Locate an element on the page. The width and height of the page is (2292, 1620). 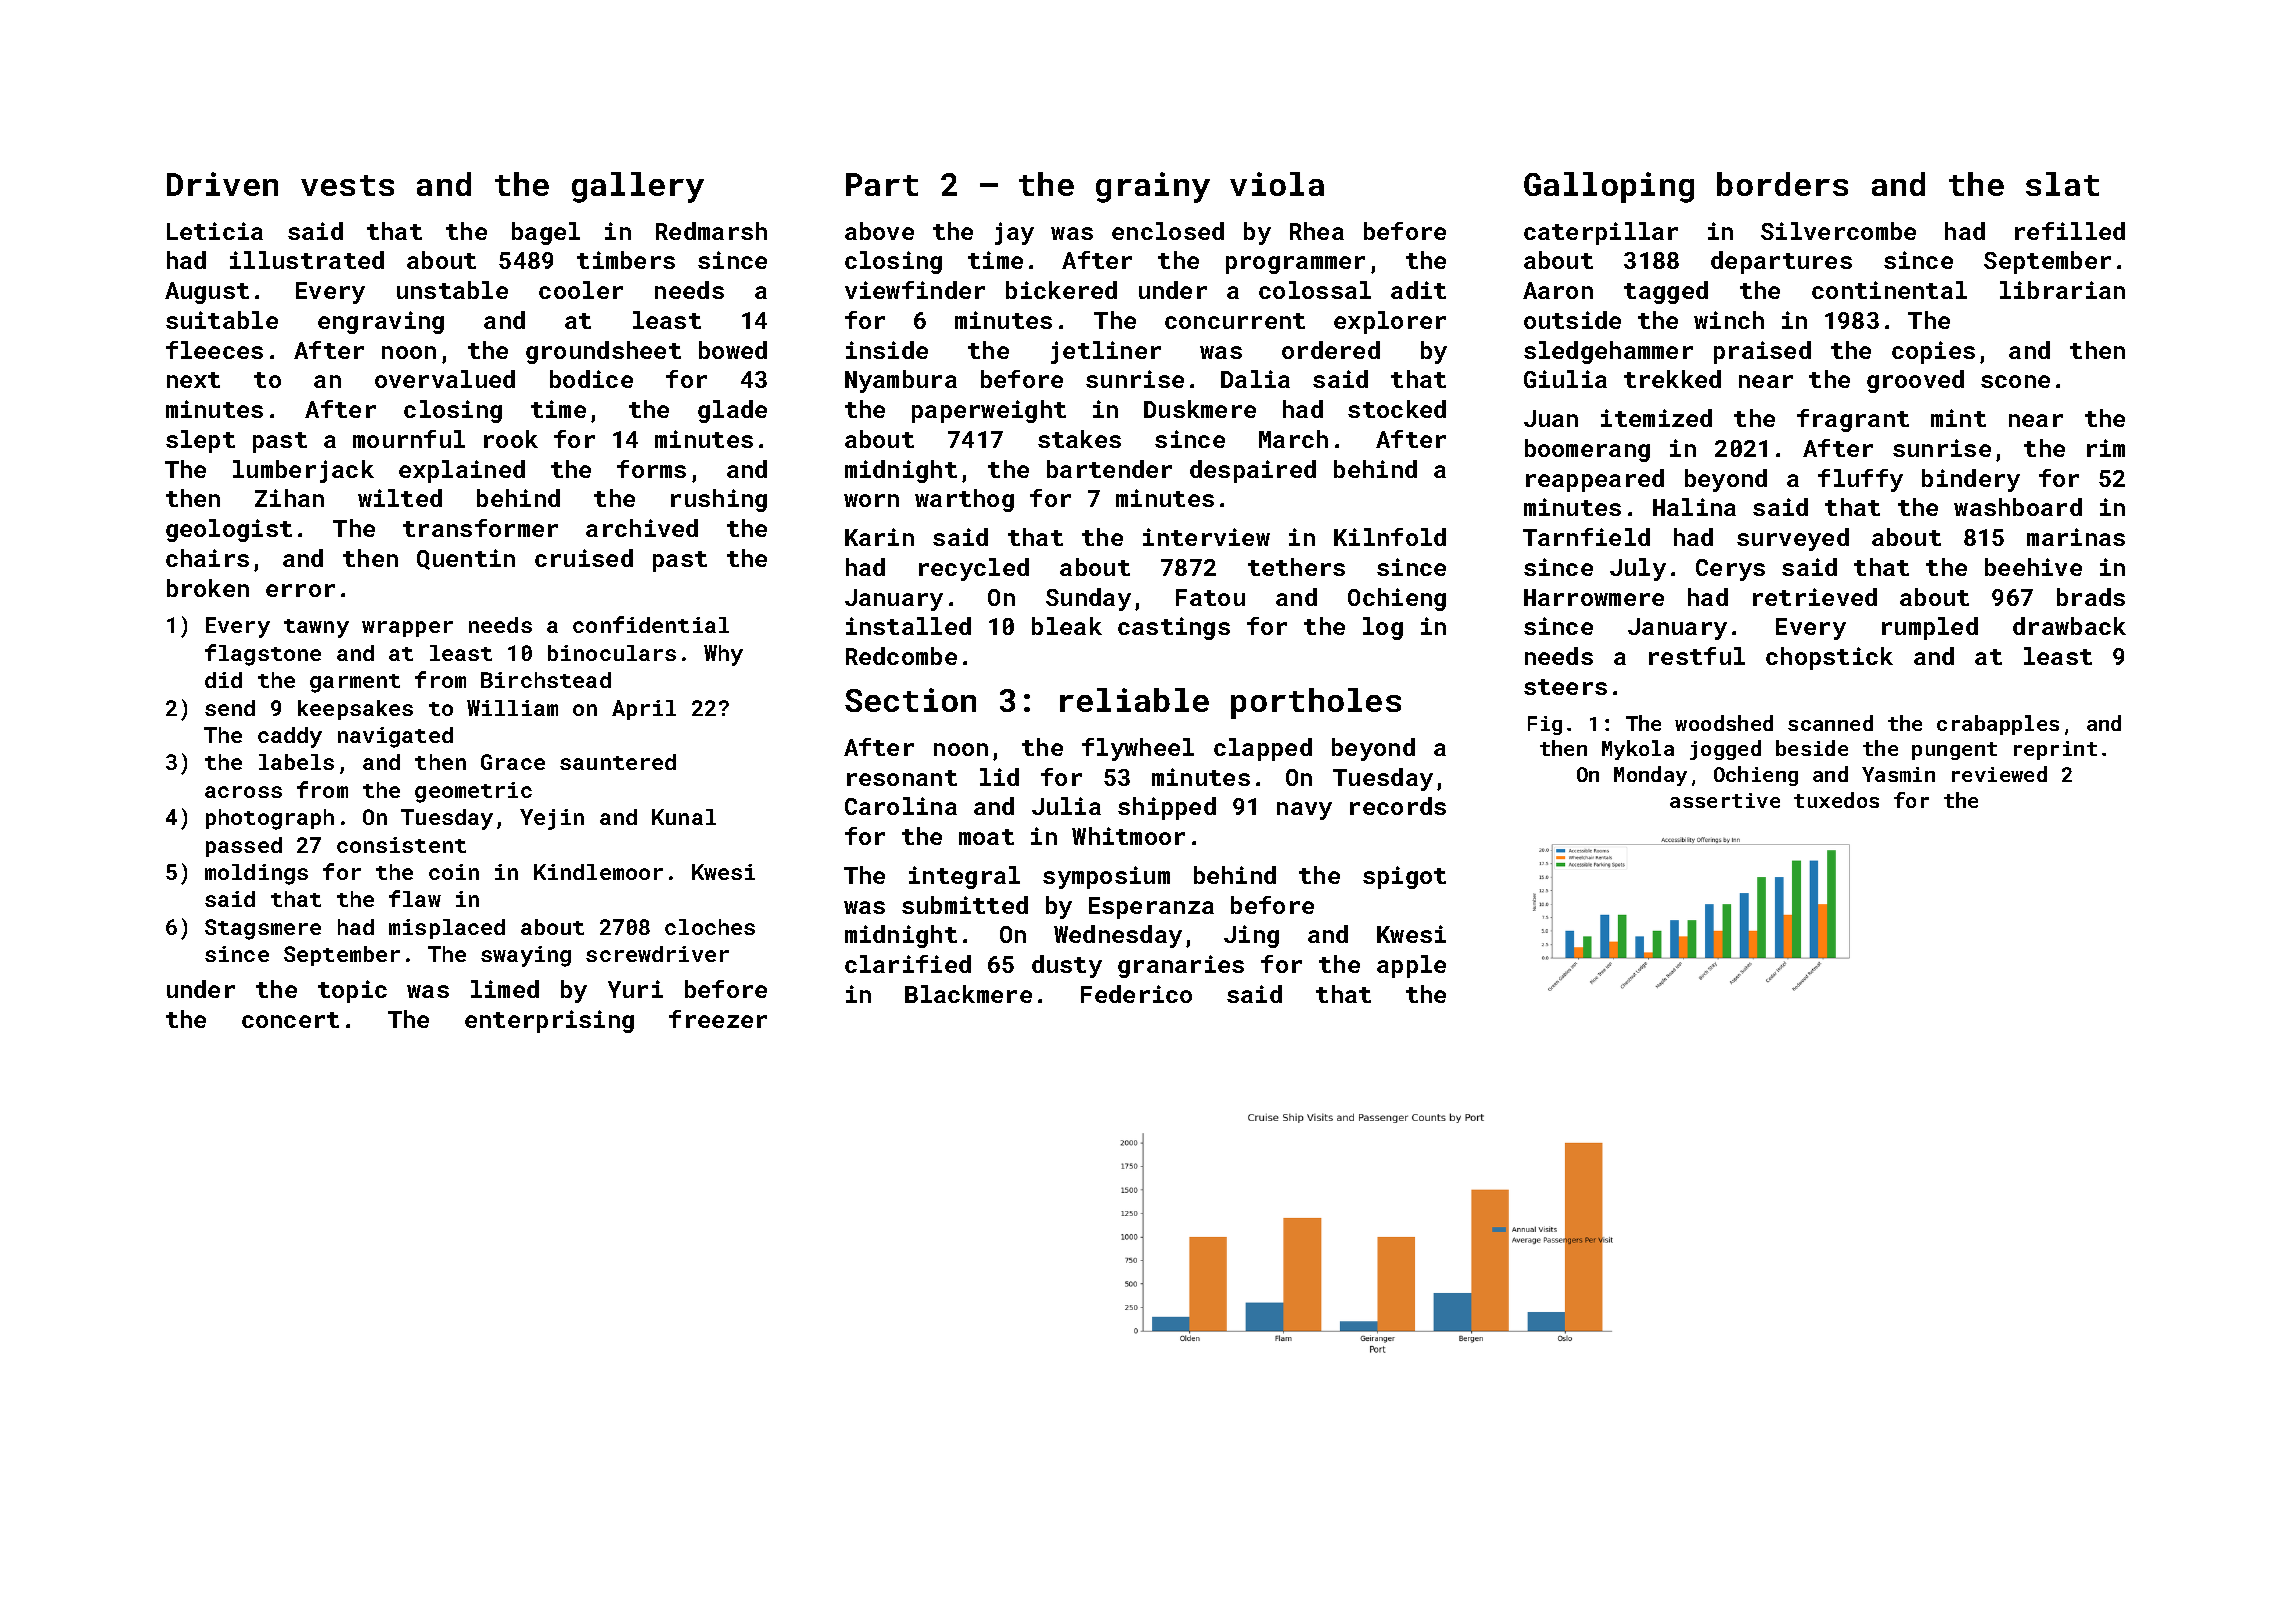
Halina is located at coordinates (1694, 507).
